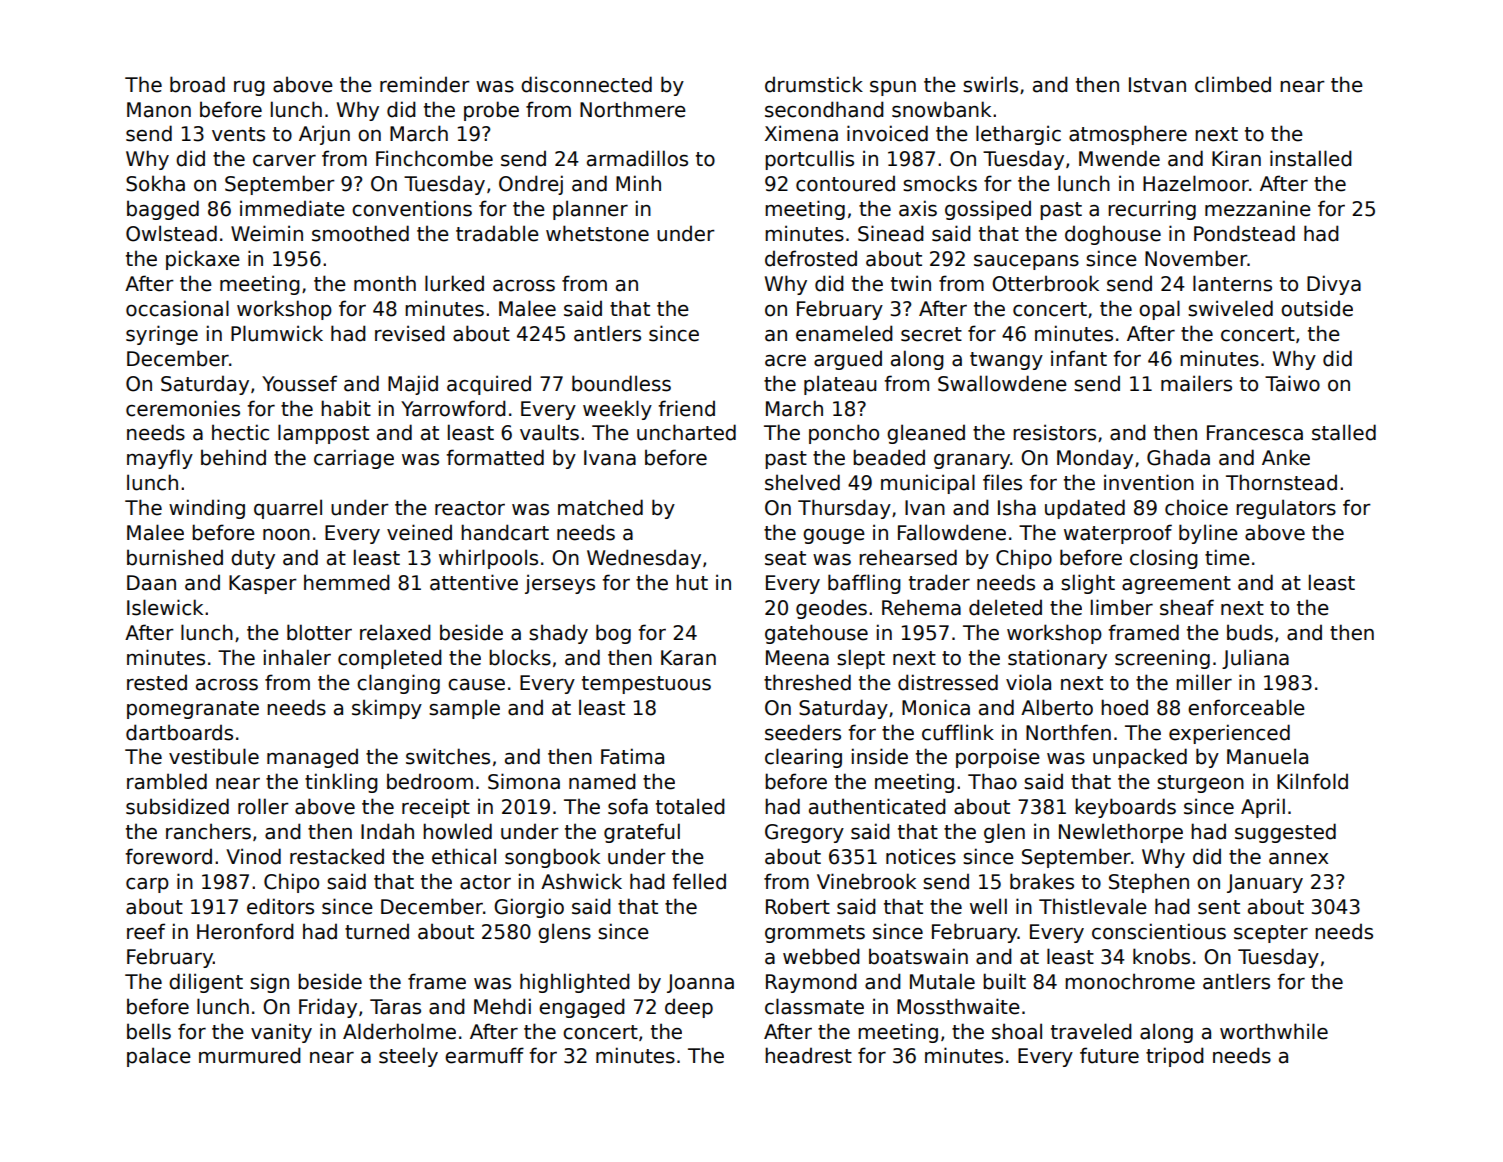 The height and width of the screenshot is (1162, 1503). I want to click on choice, so click(1196, 507).
